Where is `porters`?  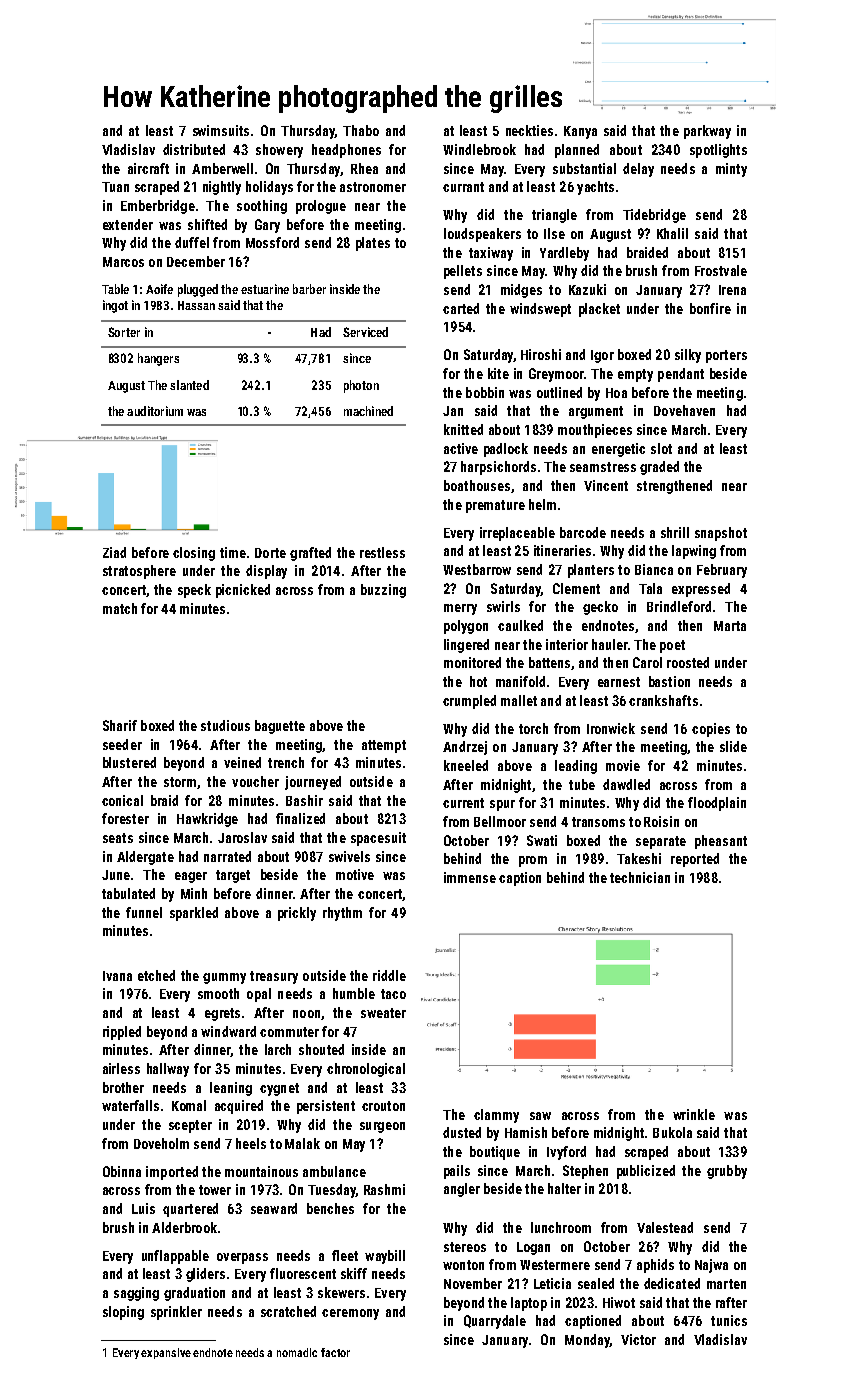
porters is located at coordinates (726, 356).
